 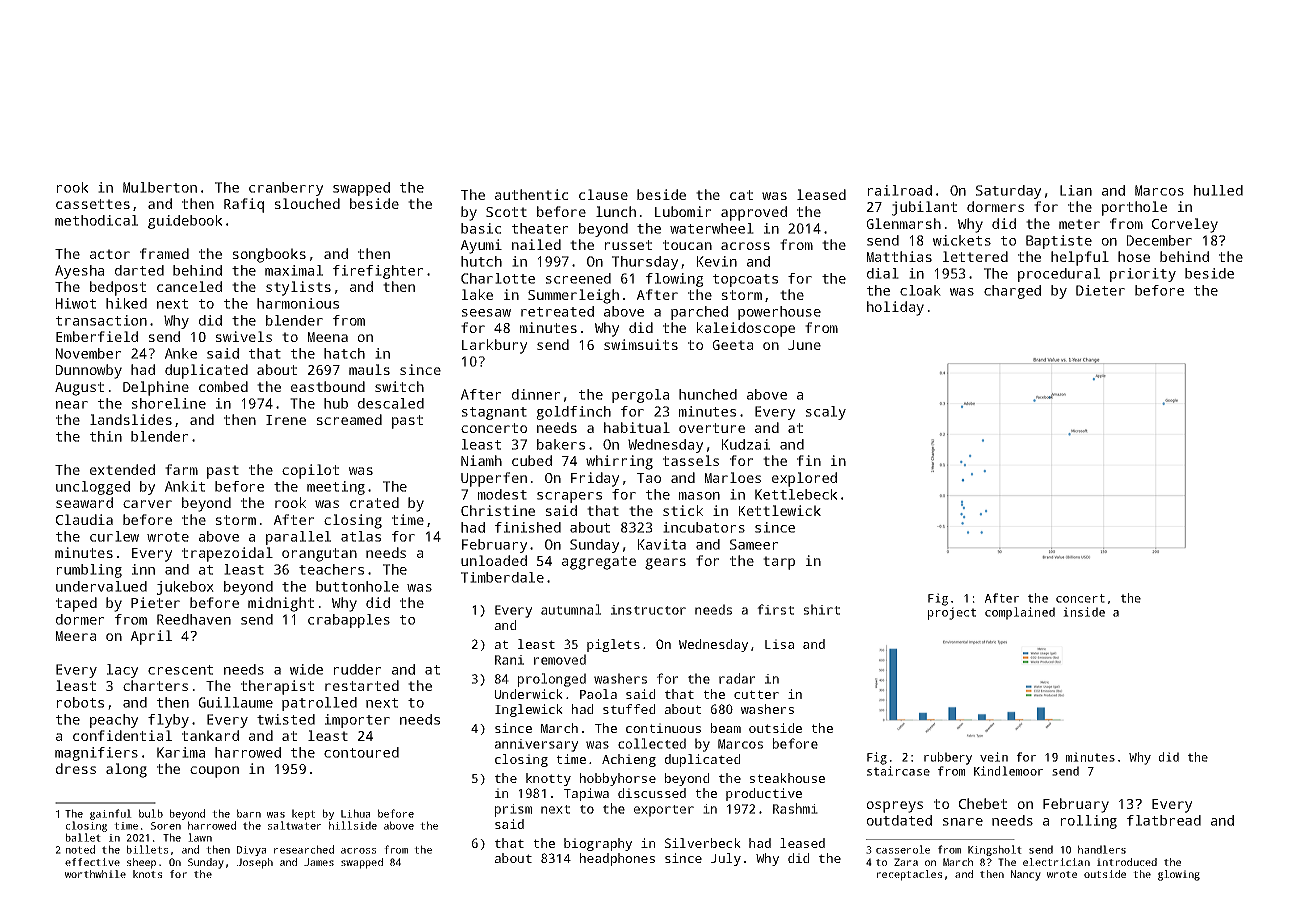 What do you see at coordinates (76, 768) in the screenshot?
I see `dress` at bounding box center [76, 768].
